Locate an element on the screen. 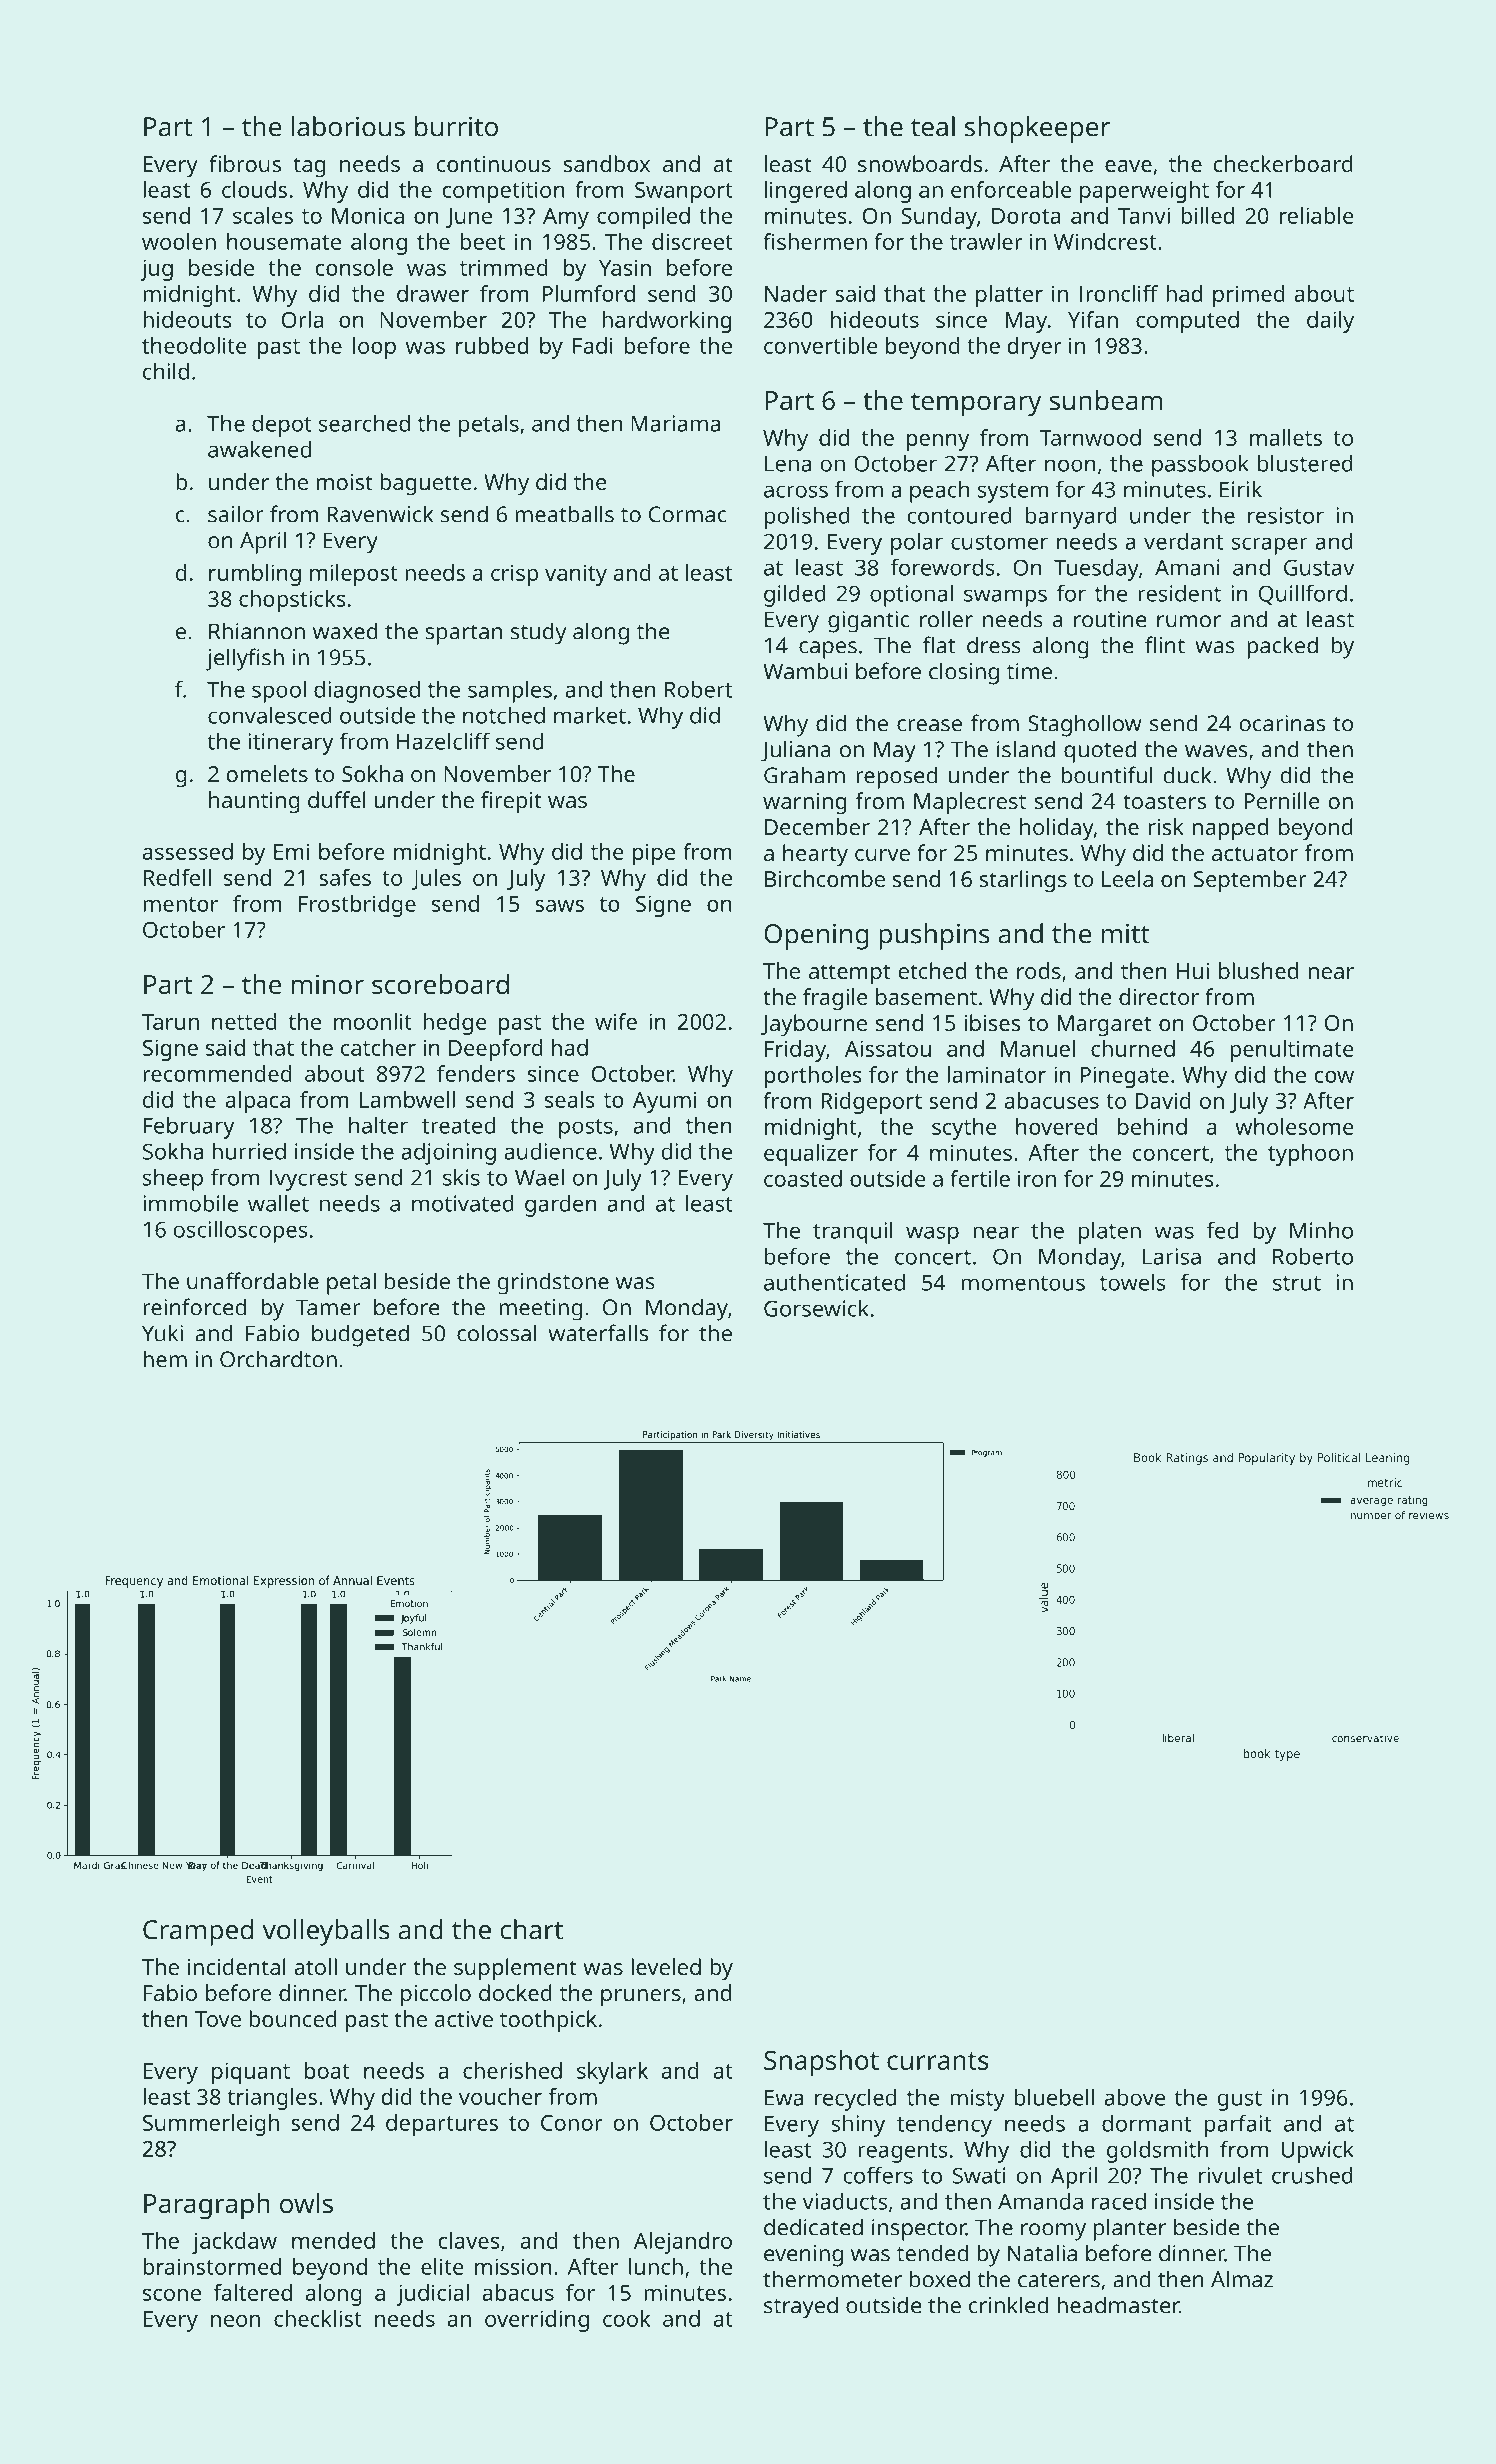 The image size is (1496, 2464). checkerboard is located at coordinates (1283, 163).
